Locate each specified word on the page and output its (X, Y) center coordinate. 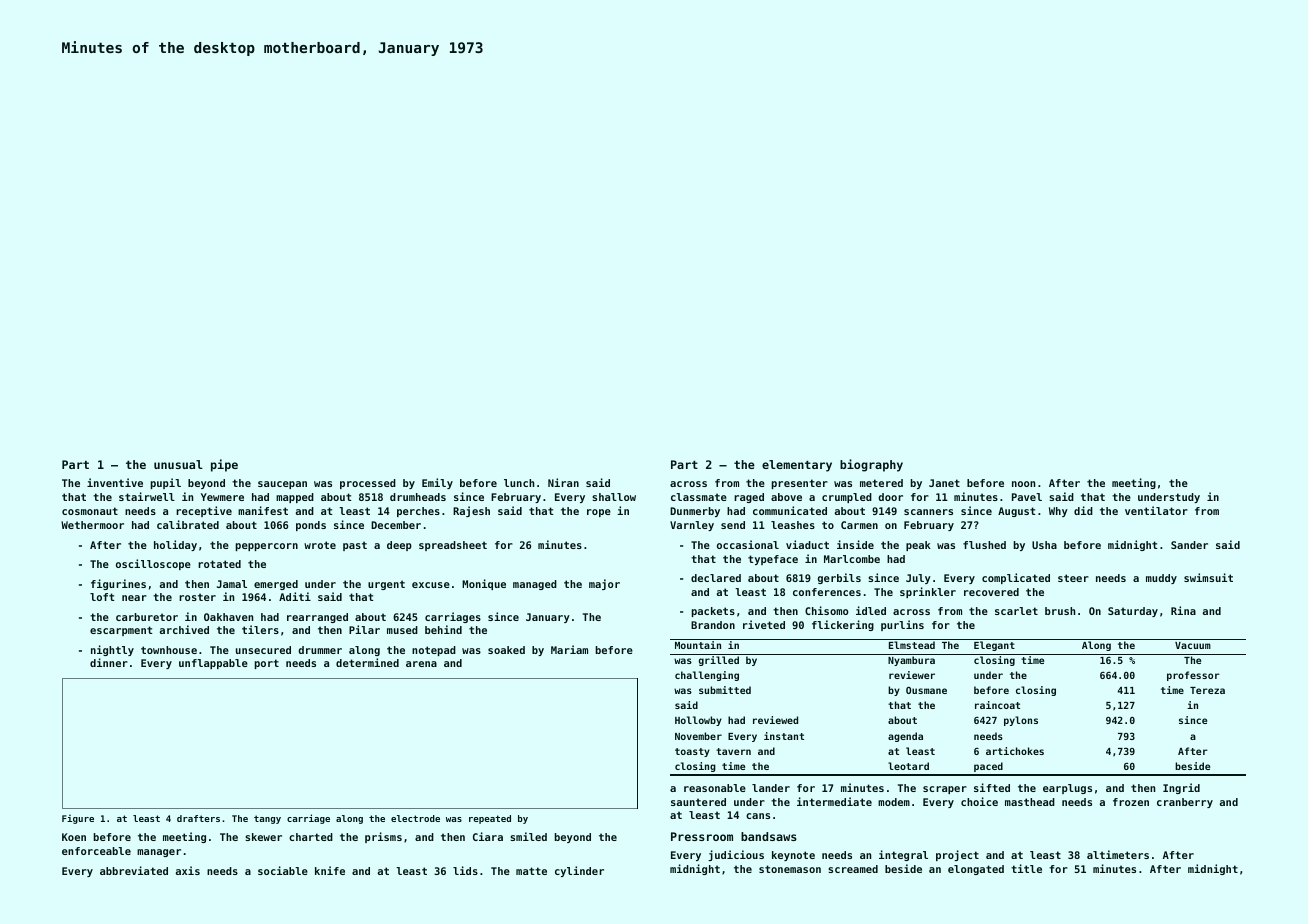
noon (1023, 484)
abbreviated (134, 870)
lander (771, 788)
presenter (800, 484)
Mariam (569, 649)
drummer (320, 650)
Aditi (295, 596)
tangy (267, 819)
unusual (178, 464)
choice (979, 801)
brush (1060, 611)
